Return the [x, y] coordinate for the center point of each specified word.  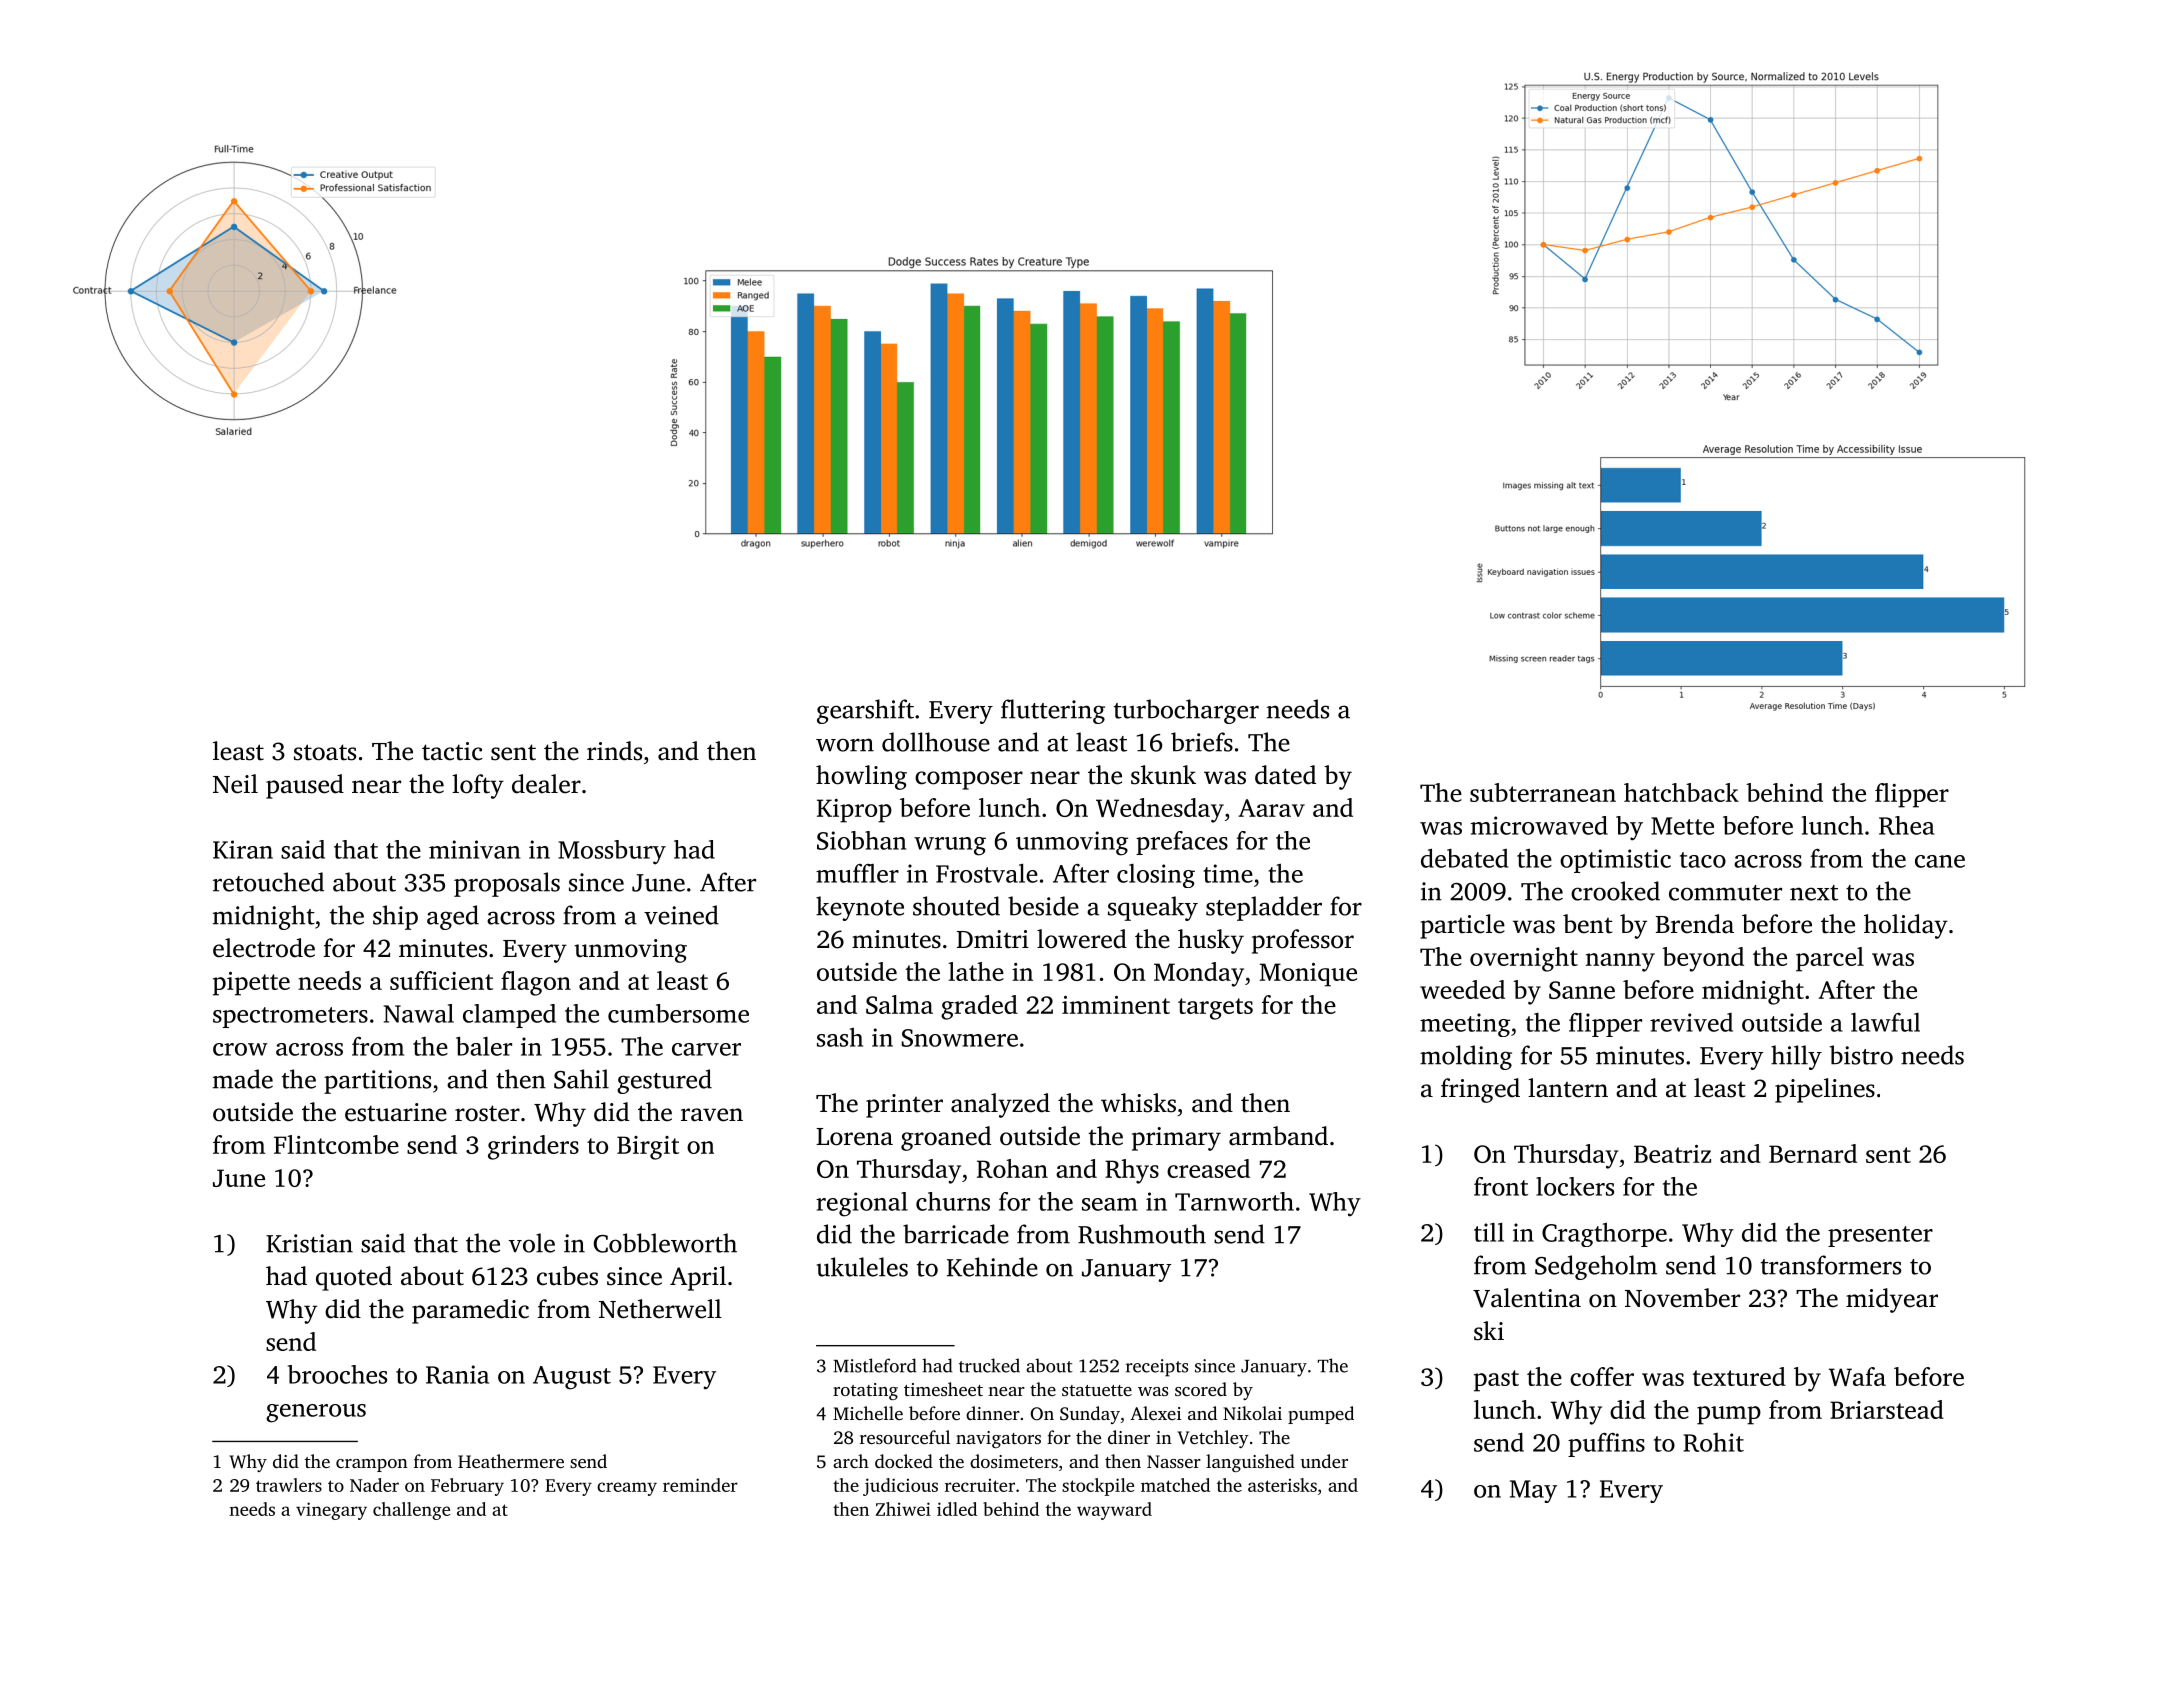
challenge [411, 1511]
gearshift [865, 711]
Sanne [1582, 990]
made [243, 1079]
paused [305, 786]
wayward [1114, 1511]
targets [1215, 1009]
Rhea [1907, 825]
